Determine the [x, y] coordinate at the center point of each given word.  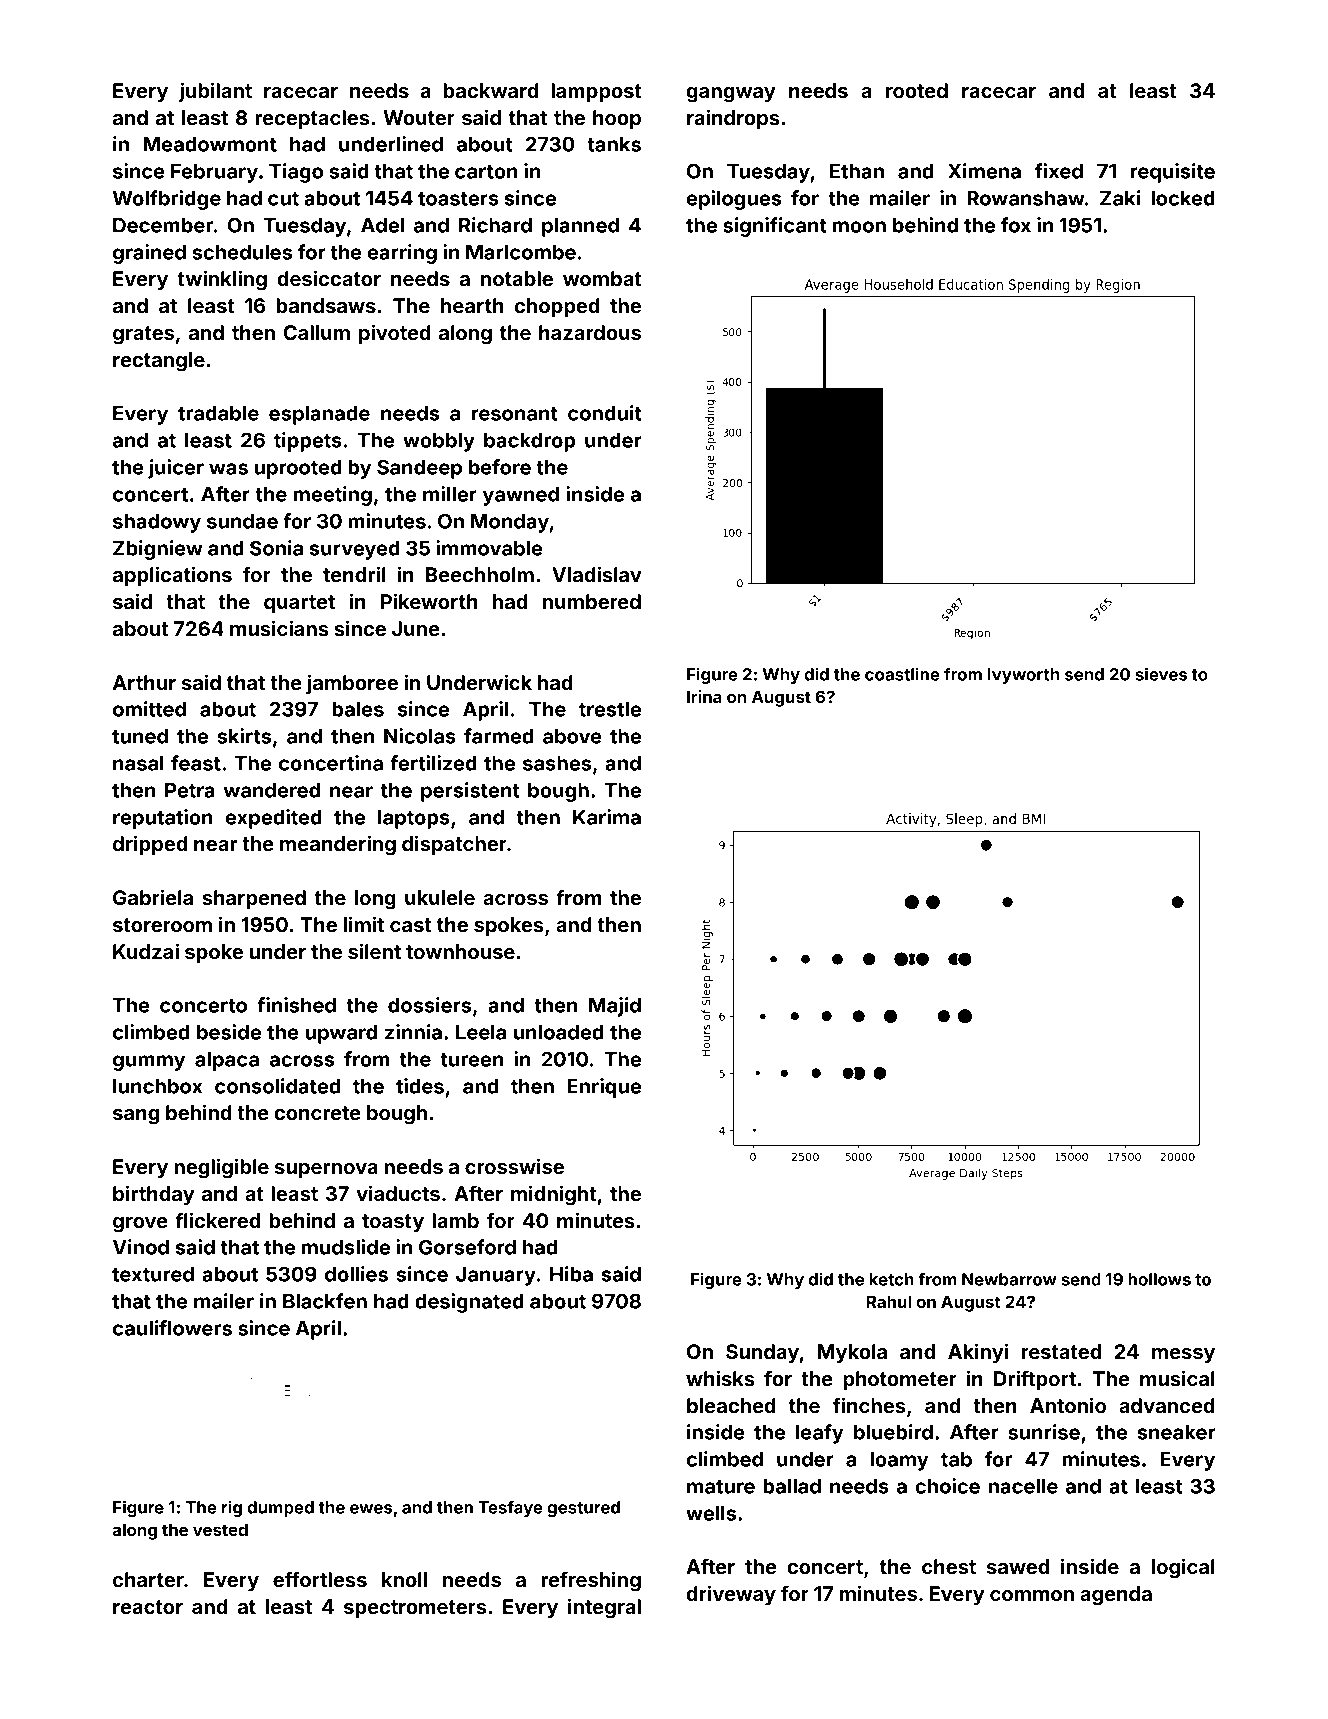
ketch [891, 1279]
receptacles [312, 119]
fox [1016, 225]
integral [604, 1608]
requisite [1173, 173]
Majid [615, 1007]
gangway [731, 95]
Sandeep [419, 469]
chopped [557, 307]
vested [220, 1529]
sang [136, 1117]
